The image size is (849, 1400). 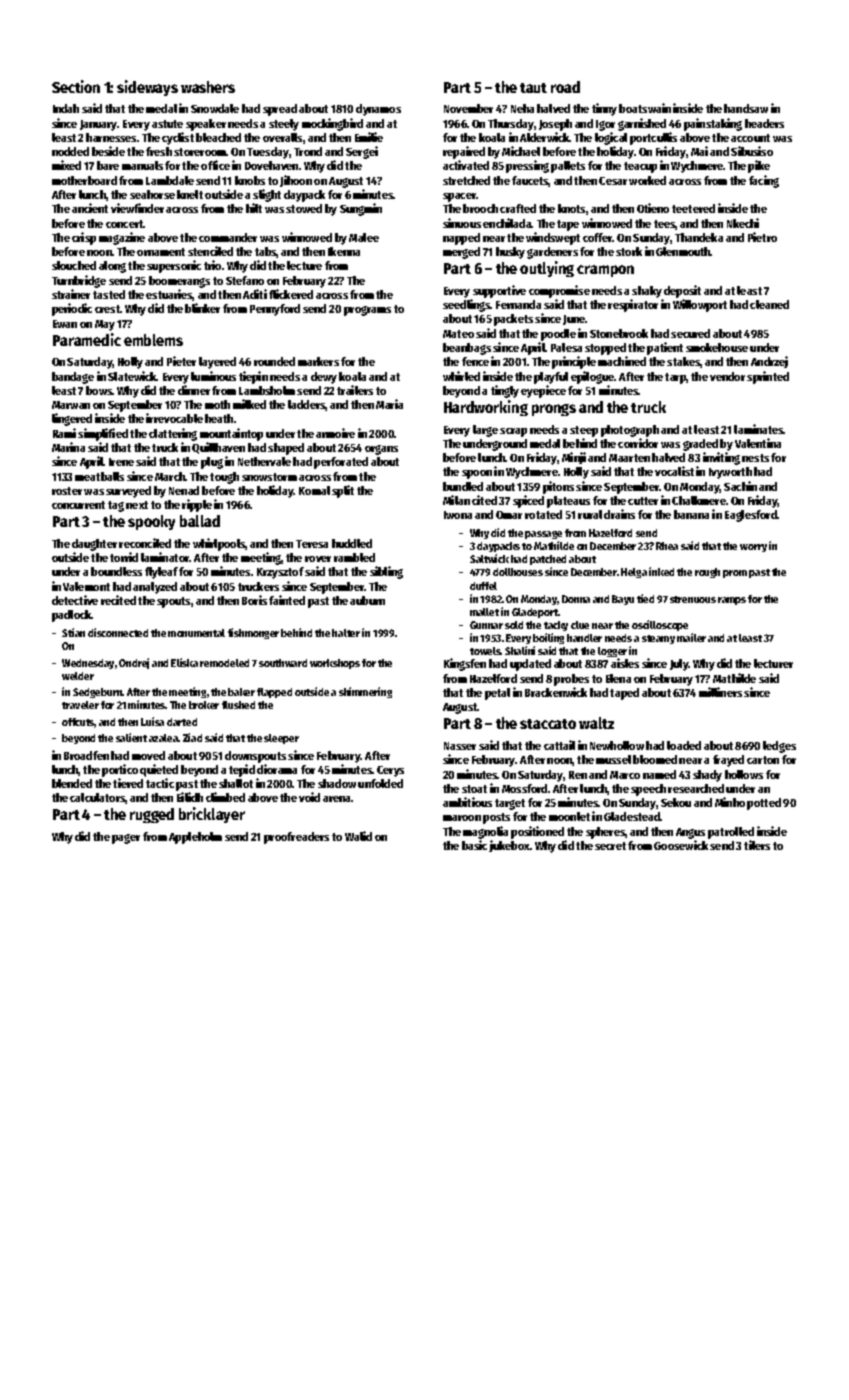 What do you see at coordinates (167, 124) in the page?
I see `astute` at bounding box center [167, 124].
